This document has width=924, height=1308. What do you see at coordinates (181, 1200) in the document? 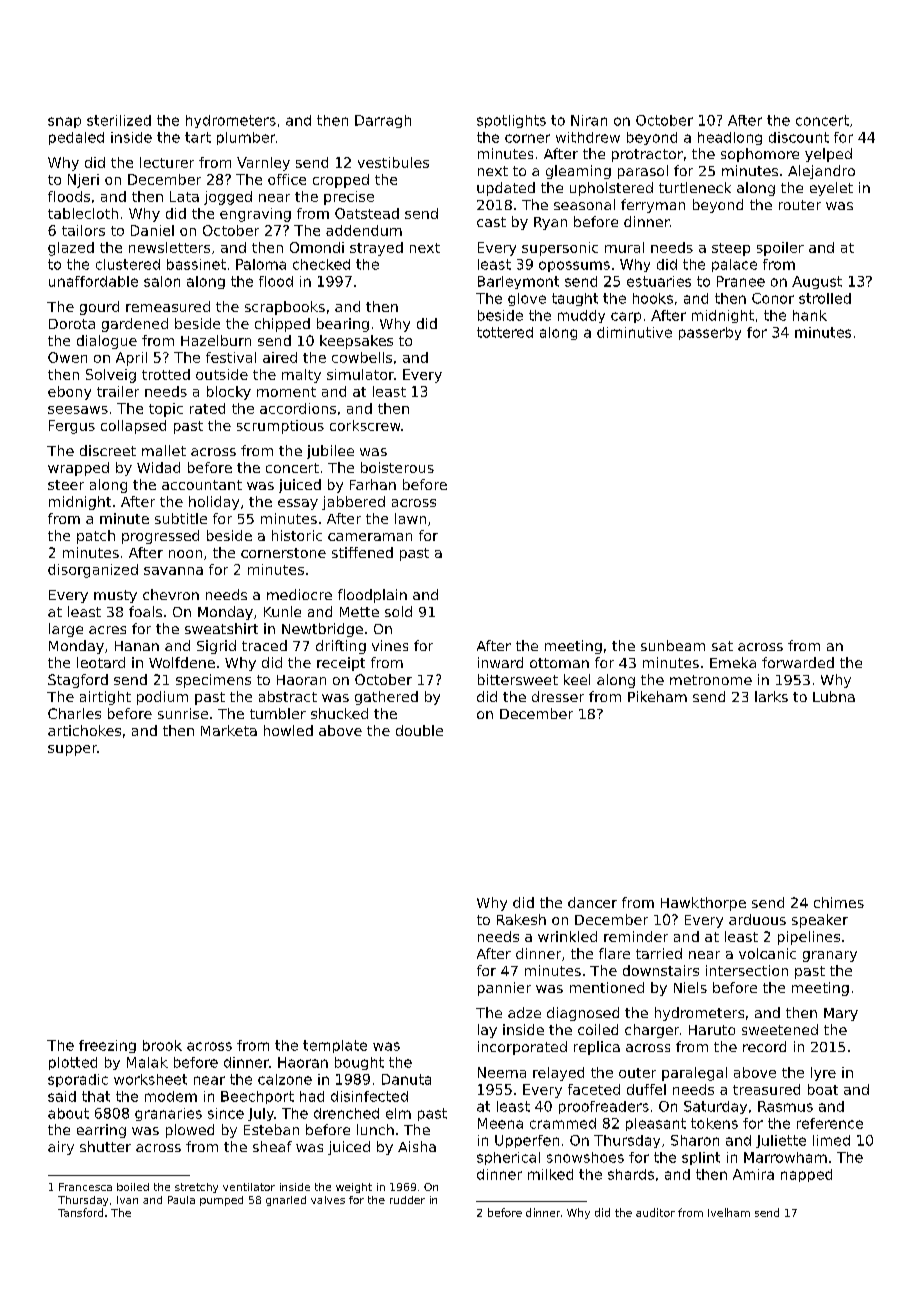
I see `Paula` at bounding box center [181, 1200].
